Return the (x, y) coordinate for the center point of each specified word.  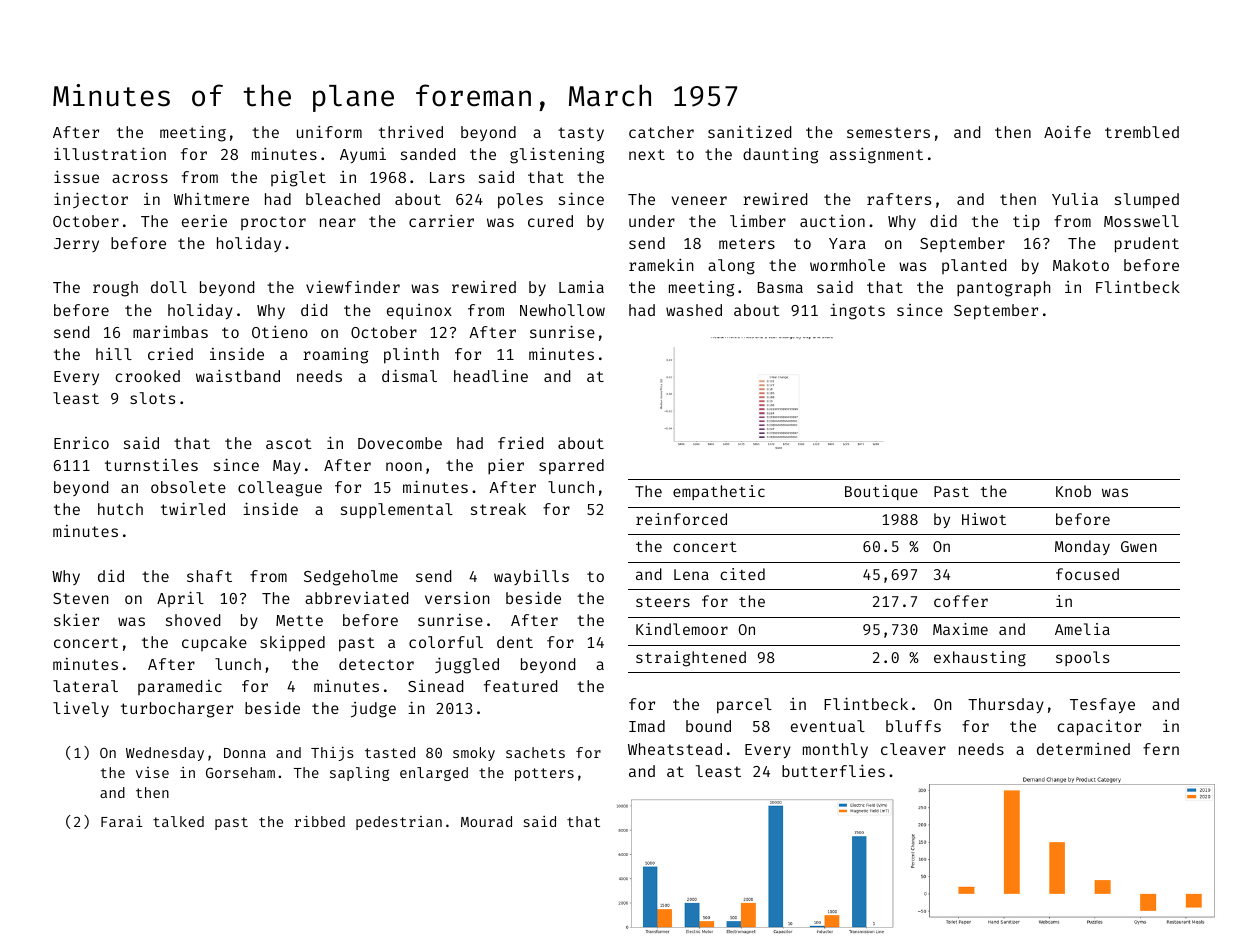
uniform (329, 131)
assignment (876, 155)
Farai (122, 821)
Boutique (881, 492)
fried (520, 443)
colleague (280, 489)
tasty (581, 134)
